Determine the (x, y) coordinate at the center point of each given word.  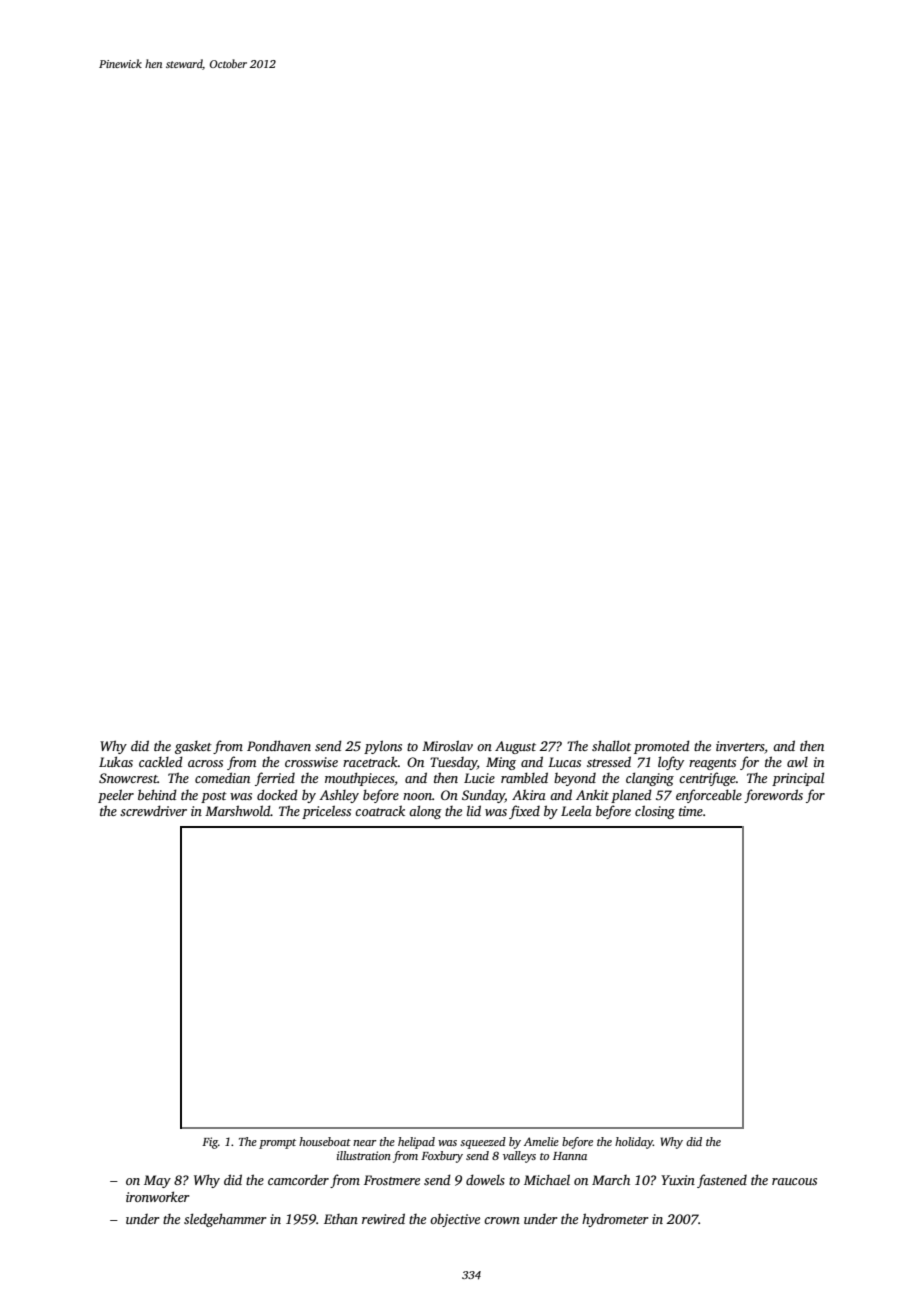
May (157, 1181)
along (425, 812)
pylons (383, 747)
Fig (210, 1143)
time (691, 811)
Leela (576, 810)
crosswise (311, 762)
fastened (722, 1181)
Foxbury (442, 1157)
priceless (326, 812)
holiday (634, 1143)
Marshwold (238, 810)
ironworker (158, 1196)
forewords (773, 796)
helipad (416, 1143)
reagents (712, 764)
